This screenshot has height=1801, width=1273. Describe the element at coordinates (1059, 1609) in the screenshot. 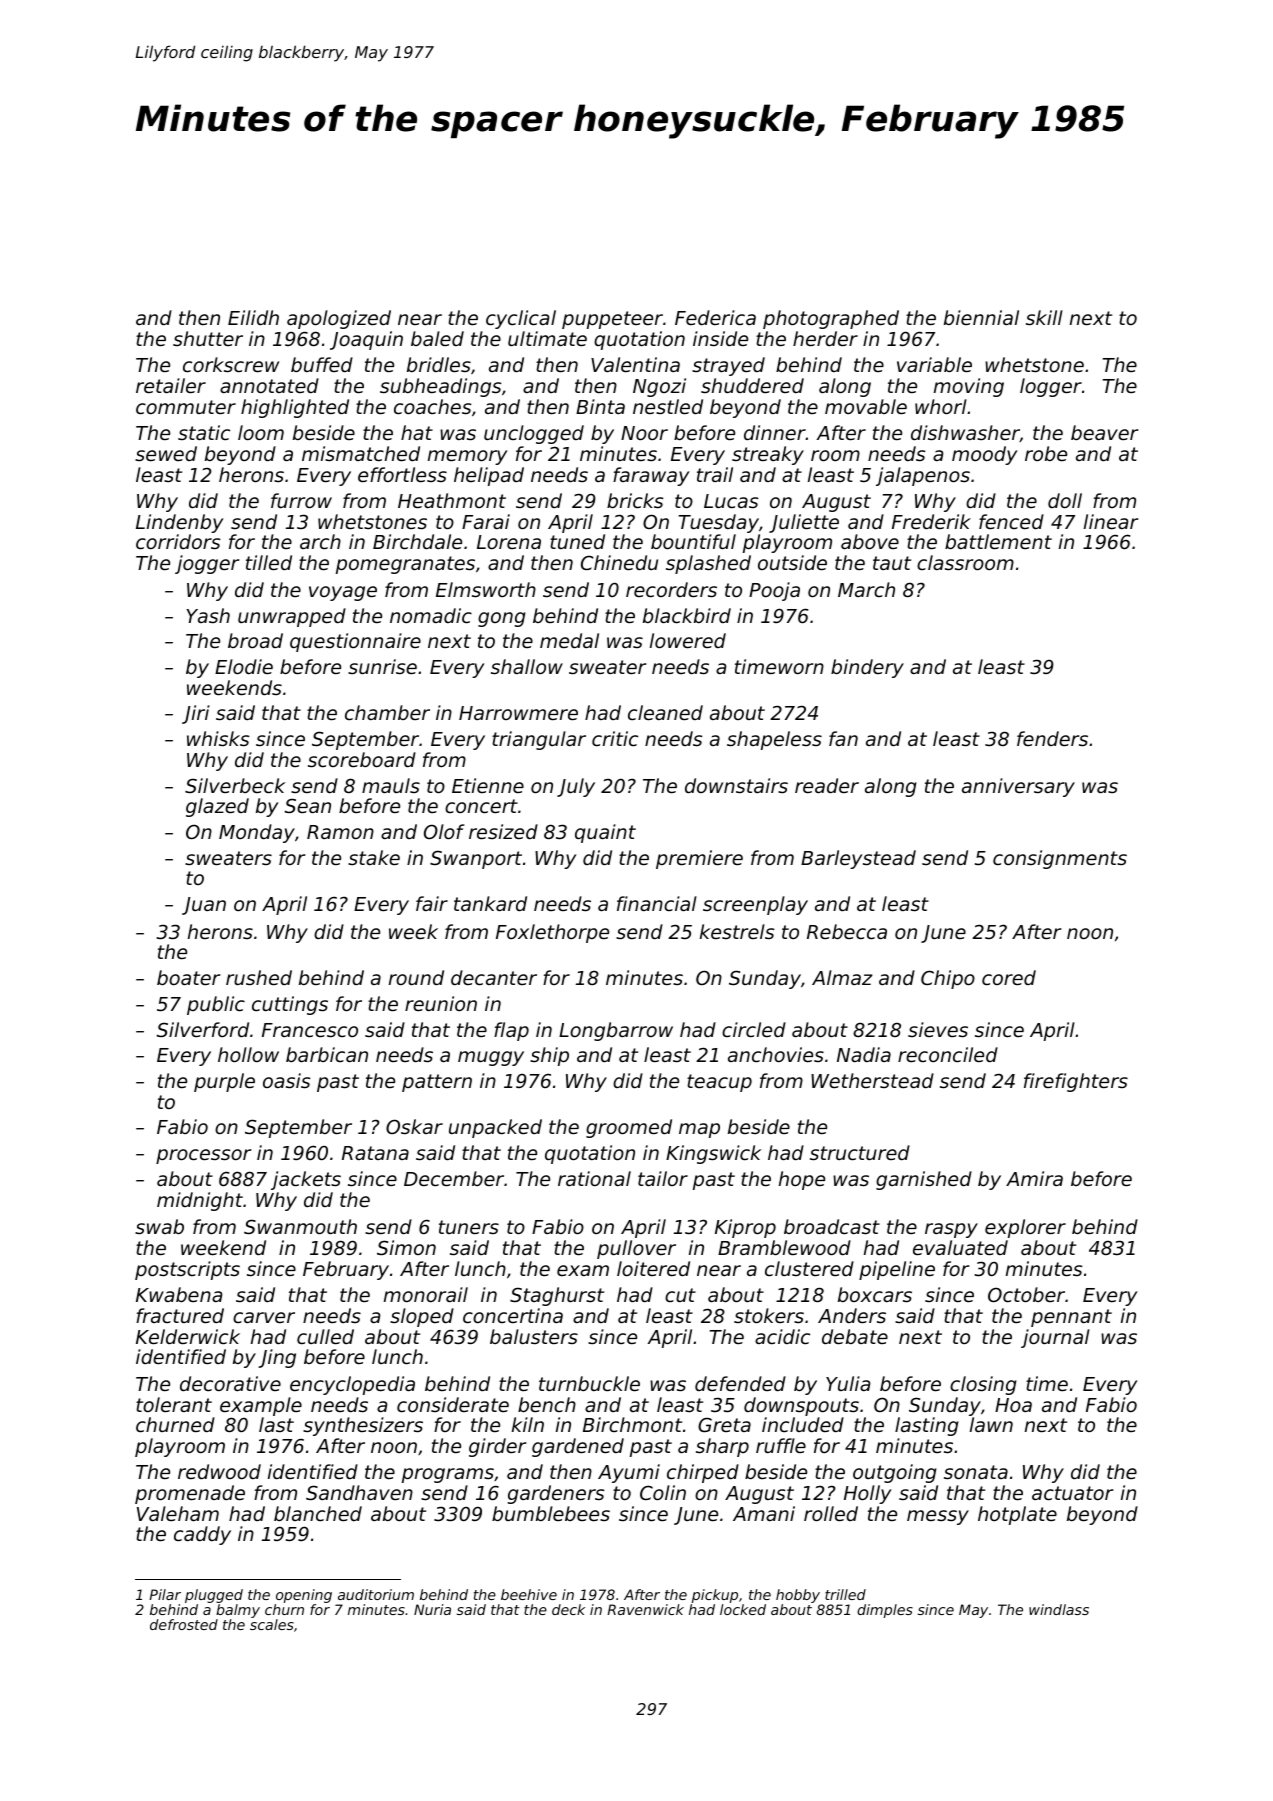

I see `windlass` at that location.
